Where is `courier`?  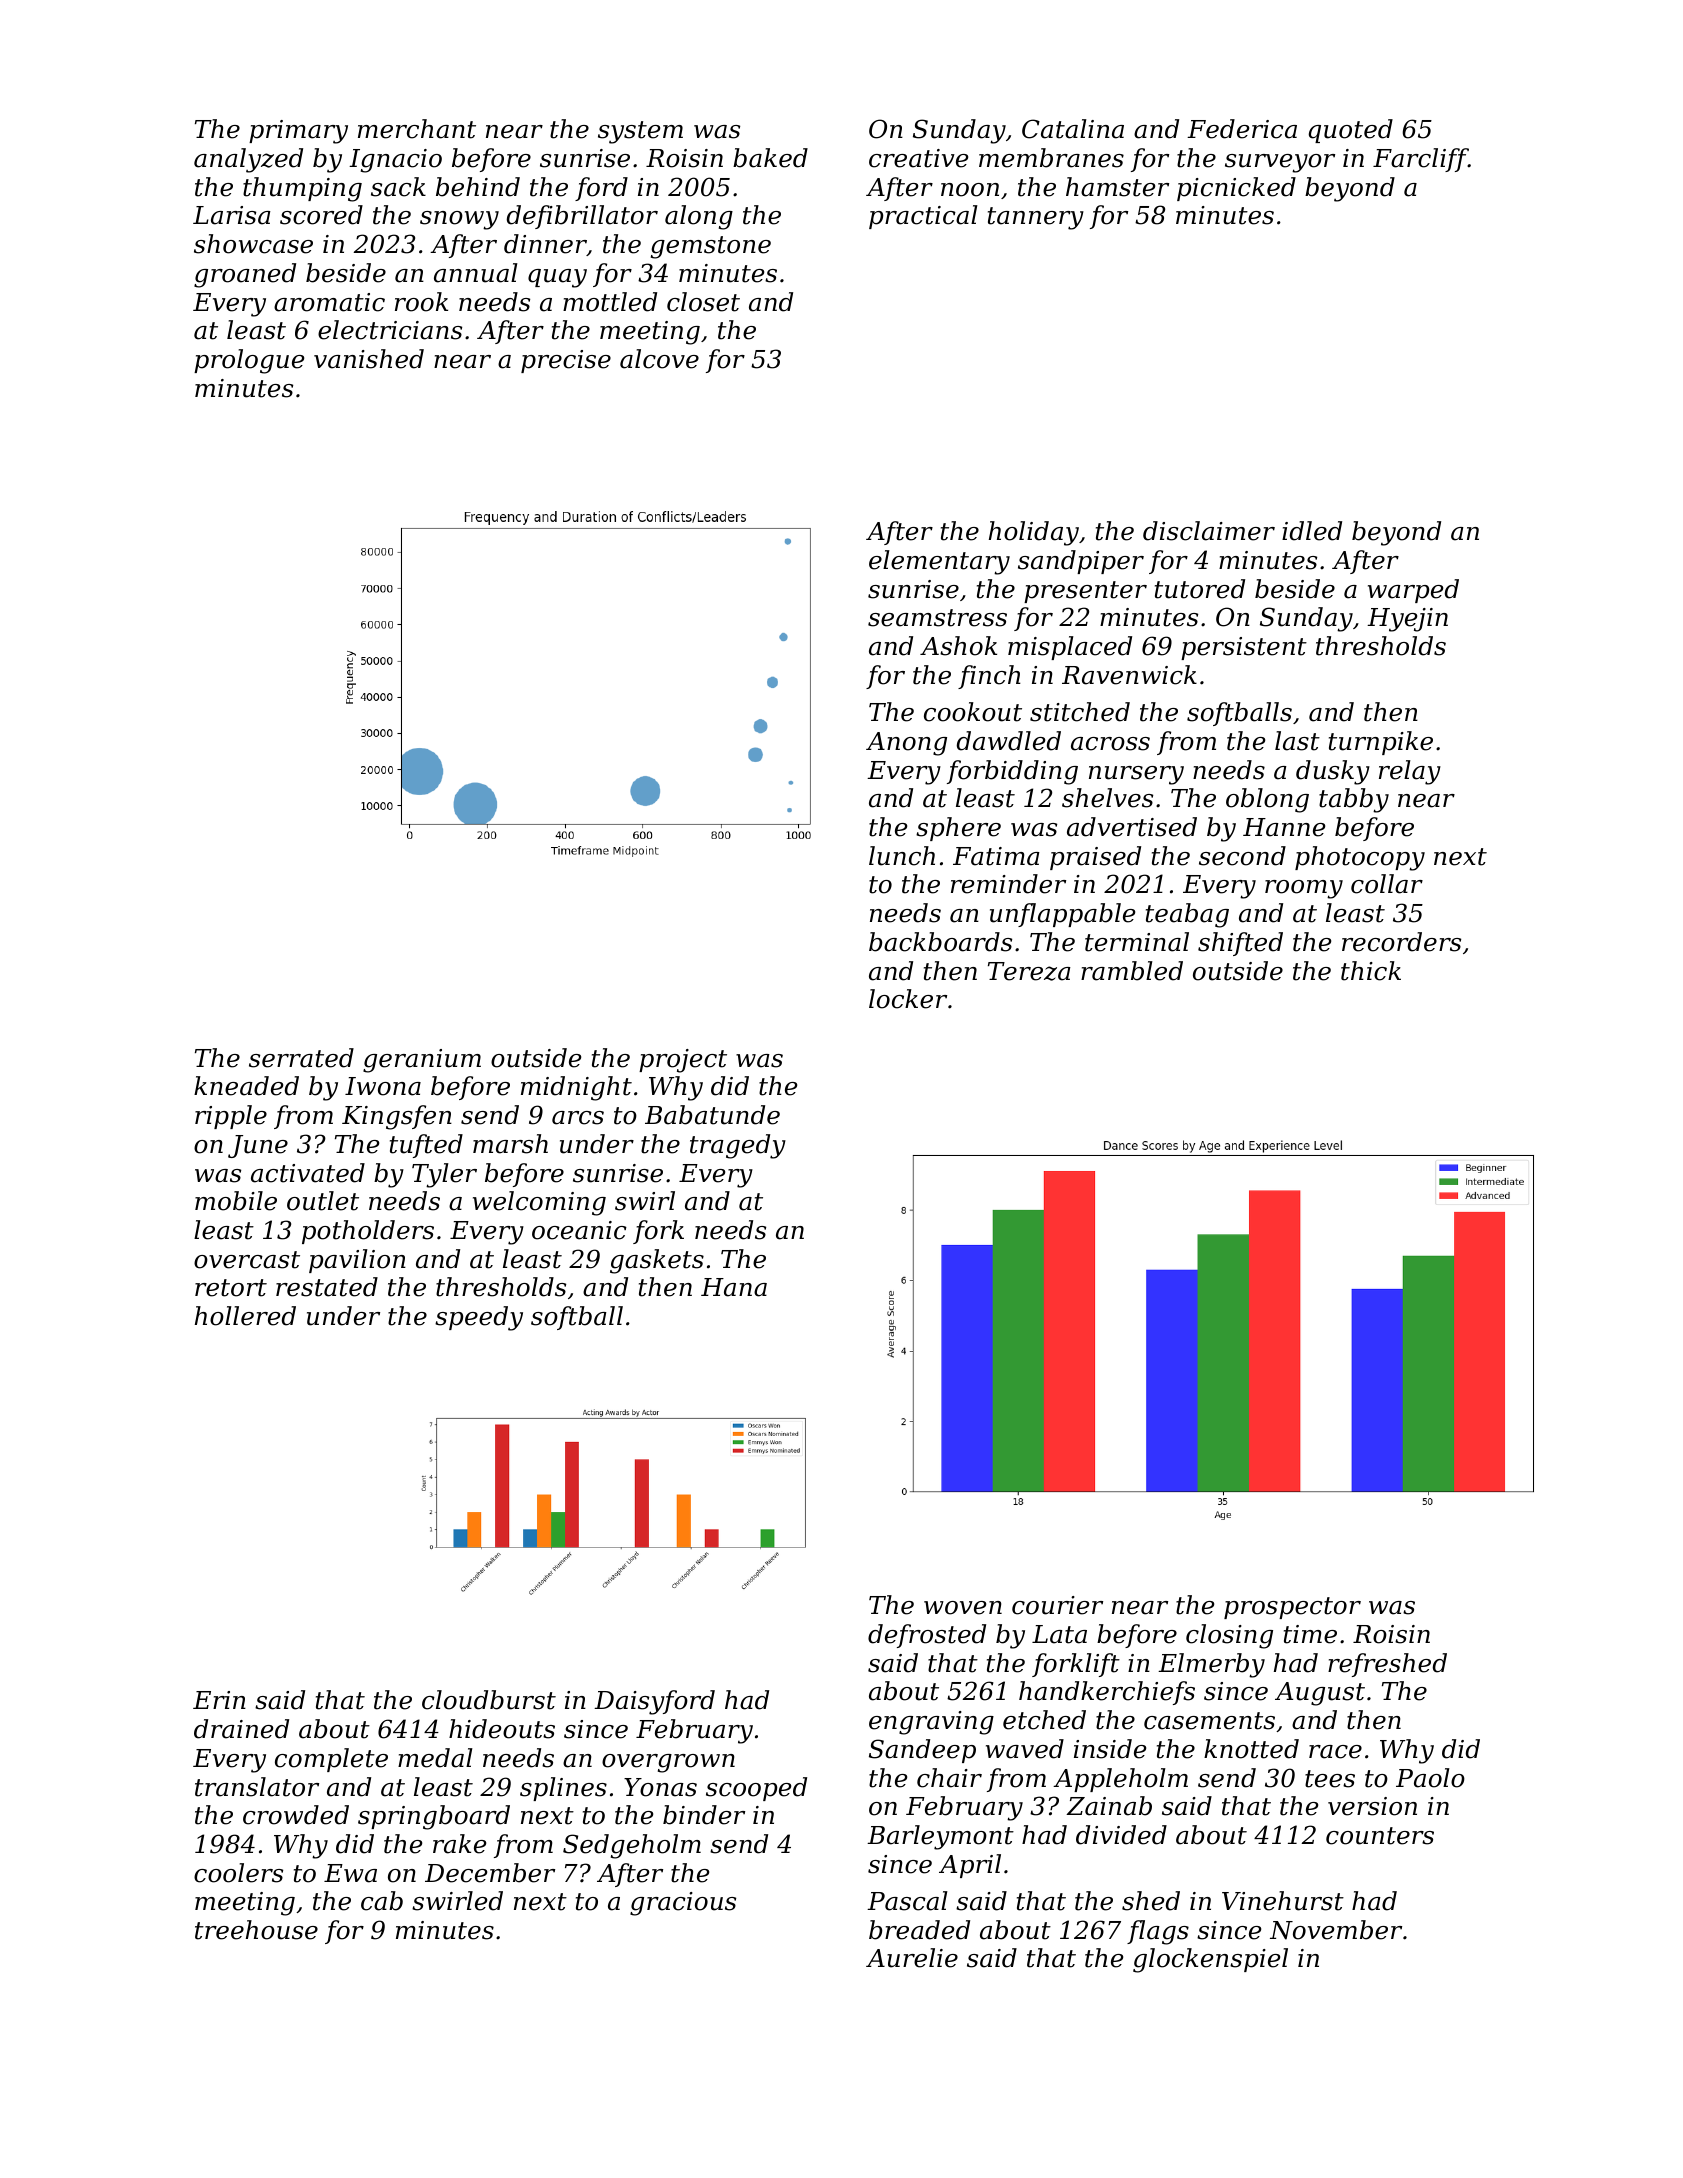
courier is located at coordinates (1057, 1605).
